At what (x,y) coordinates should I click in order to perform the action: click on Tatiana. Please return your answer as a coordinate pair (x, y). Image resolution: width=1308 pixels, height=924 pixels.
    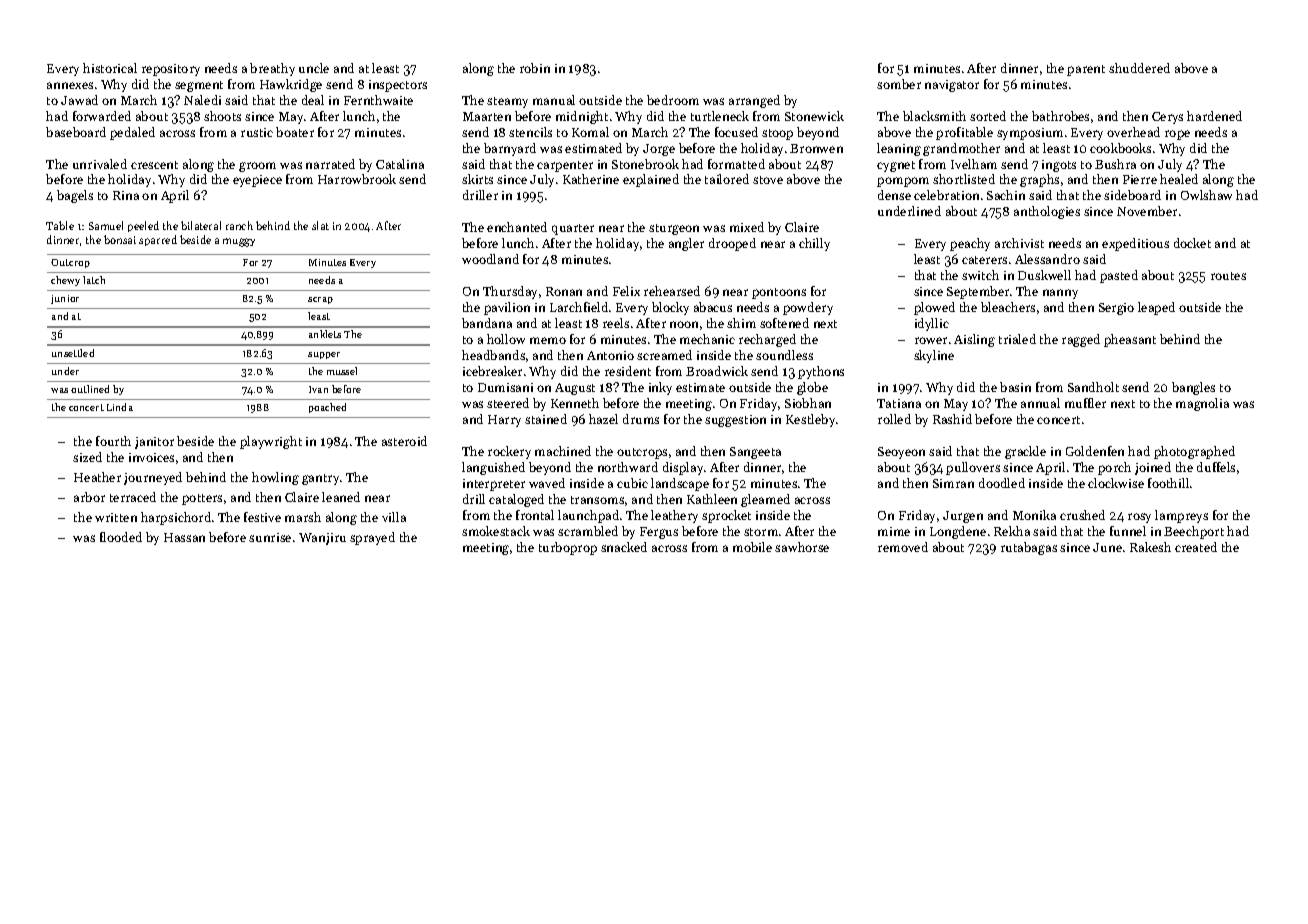
    Looking at the image, I should click on (899, 403).
